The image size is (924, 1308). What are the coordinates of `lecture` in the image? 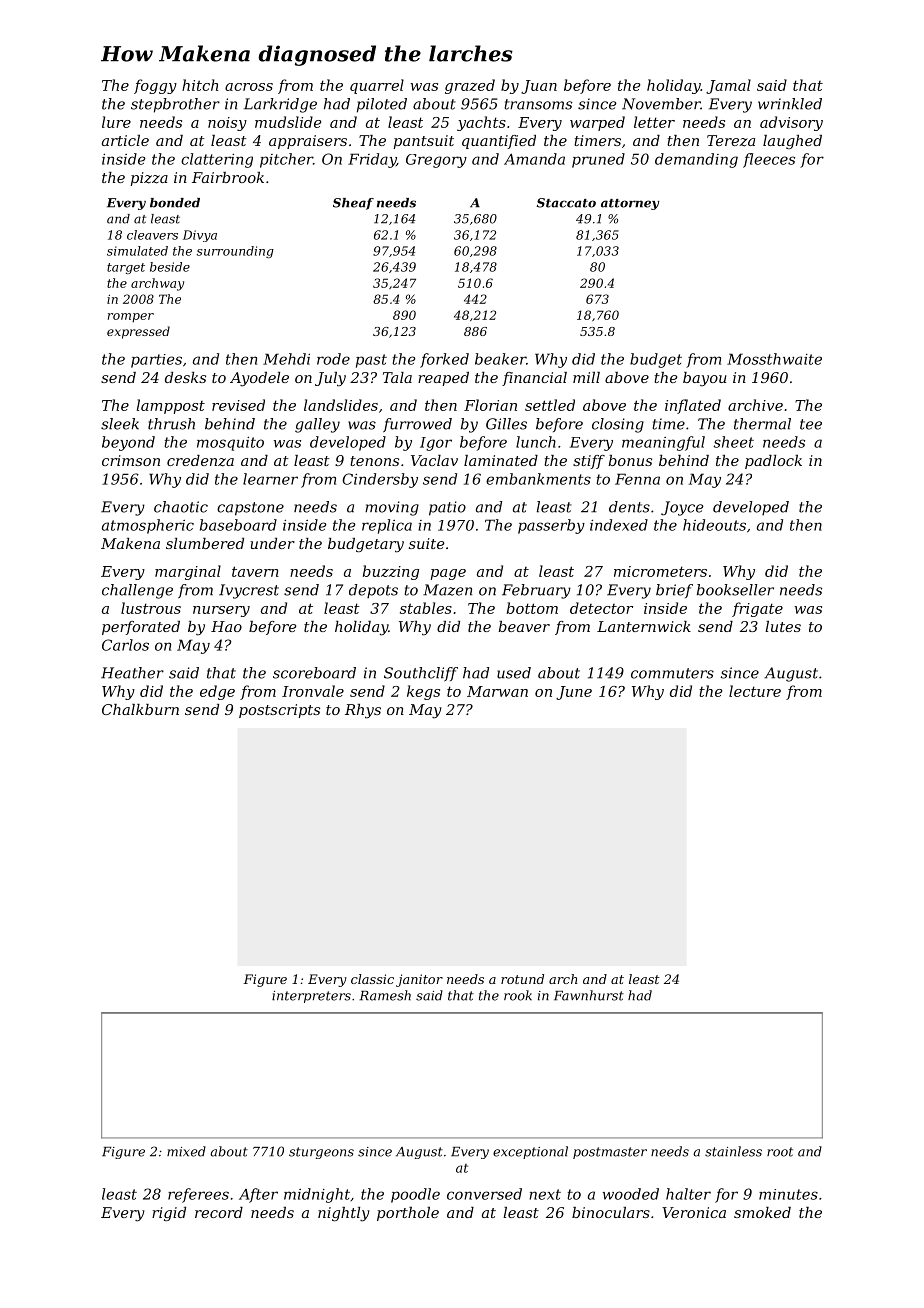 It's located at (755, 691).
